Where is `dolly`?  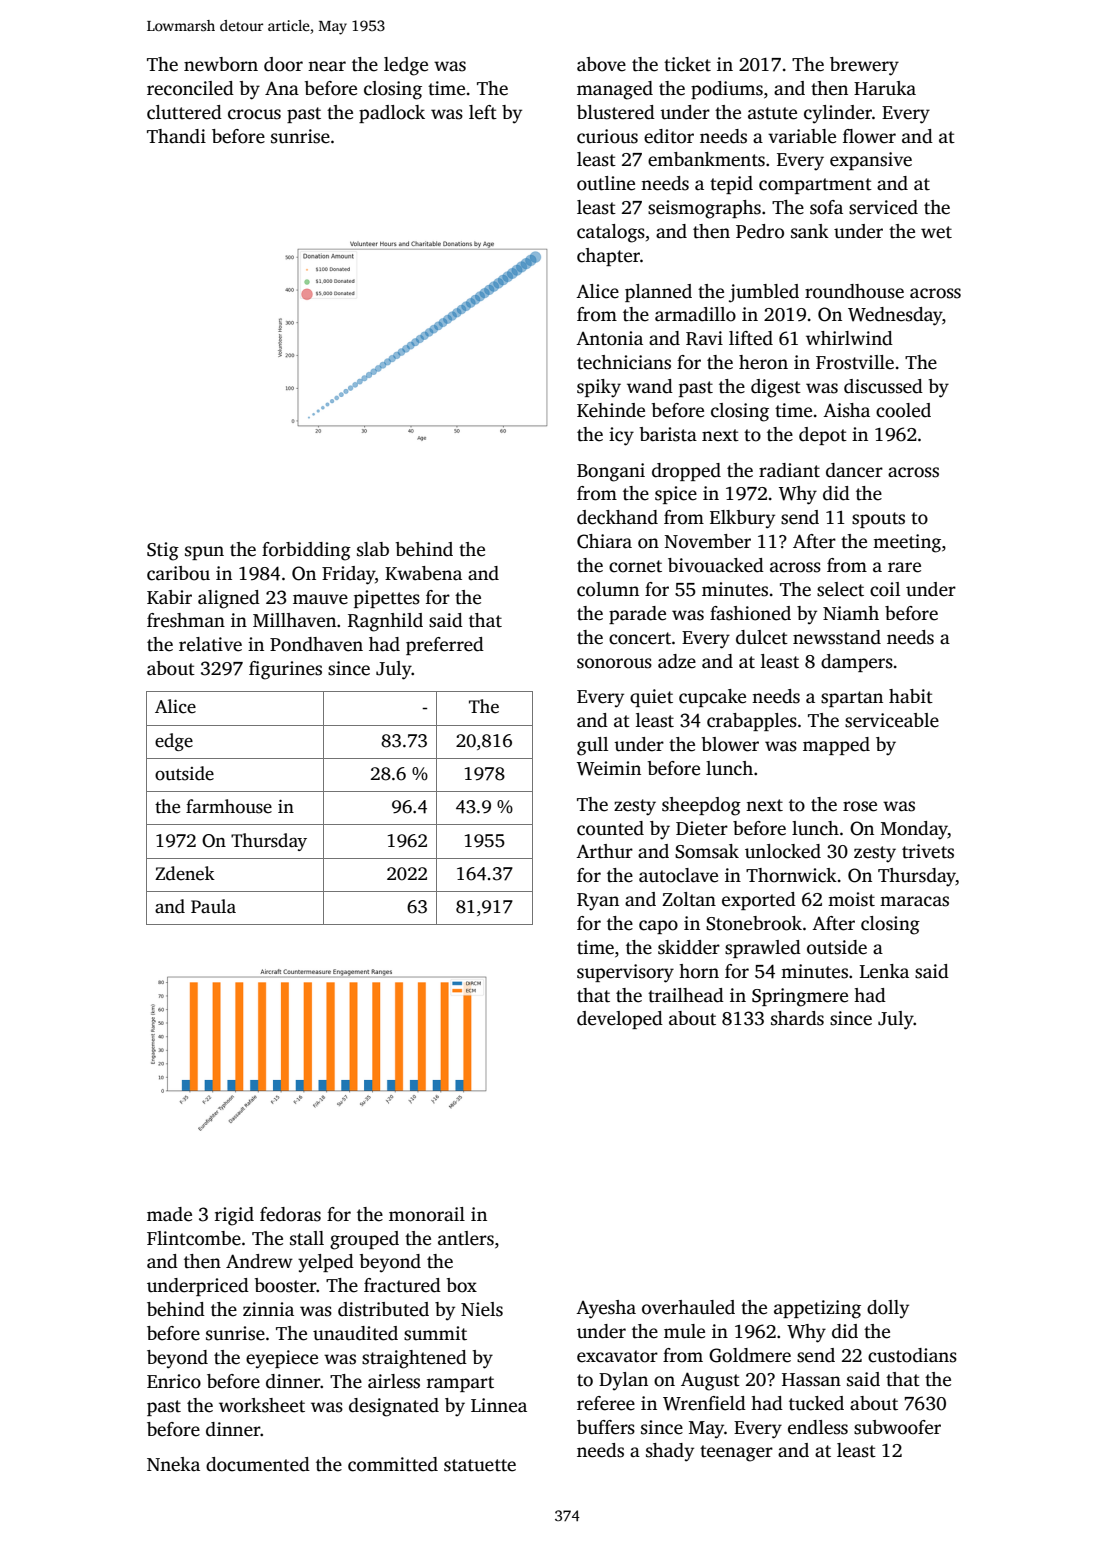 dolly is located at coordinates (888, 1309).
